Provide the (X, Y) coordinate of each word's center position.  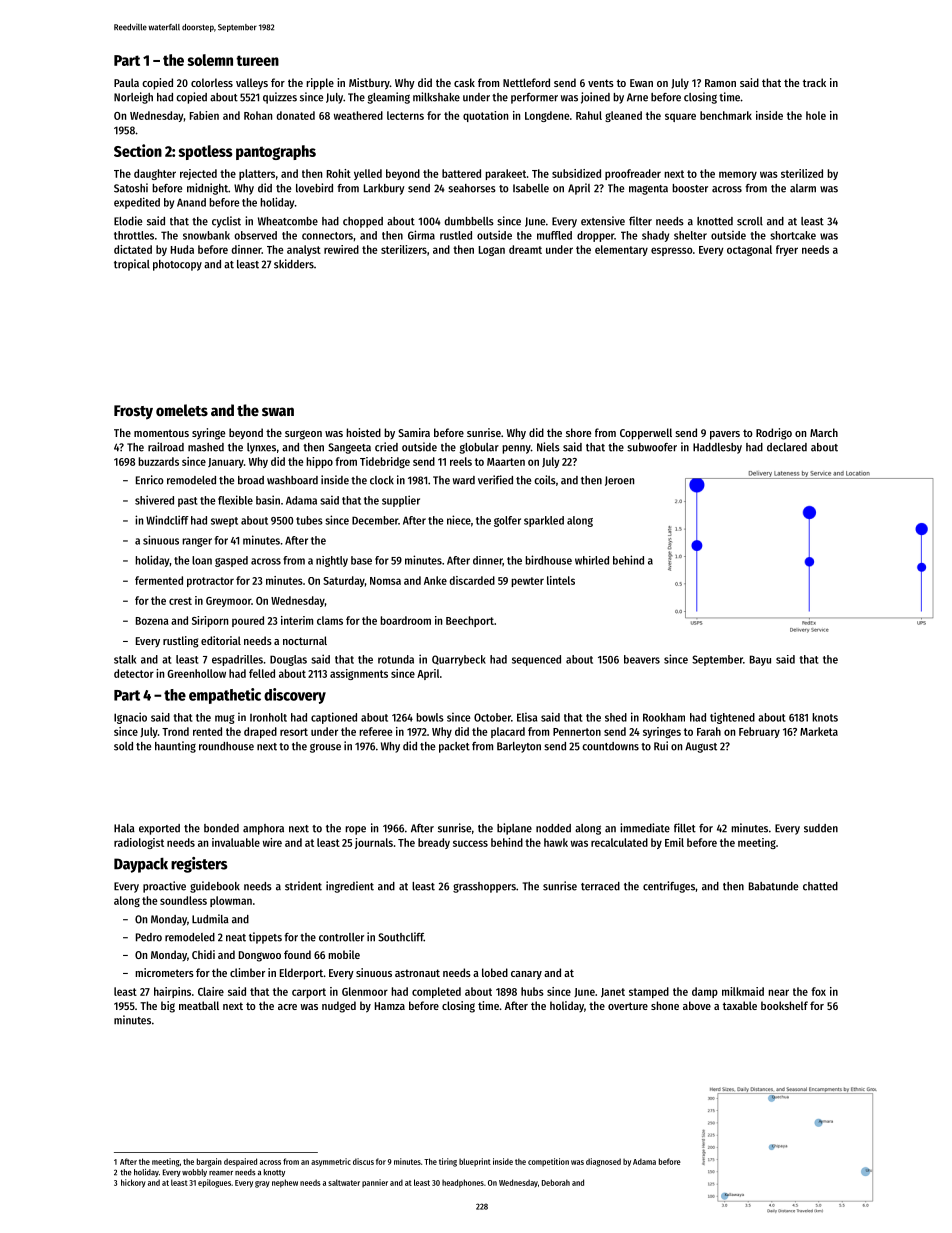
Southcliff (401, 937)
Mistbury (369, 84)
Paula (126, 82)
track (814, 82)
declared (787, 447)
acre (287, 1007)
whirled (592, 560)
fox (818, 991)
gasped (231, 561)
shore (578, 432)
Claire (211, 991)
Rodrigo (774, 434)
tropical (132, 265)
